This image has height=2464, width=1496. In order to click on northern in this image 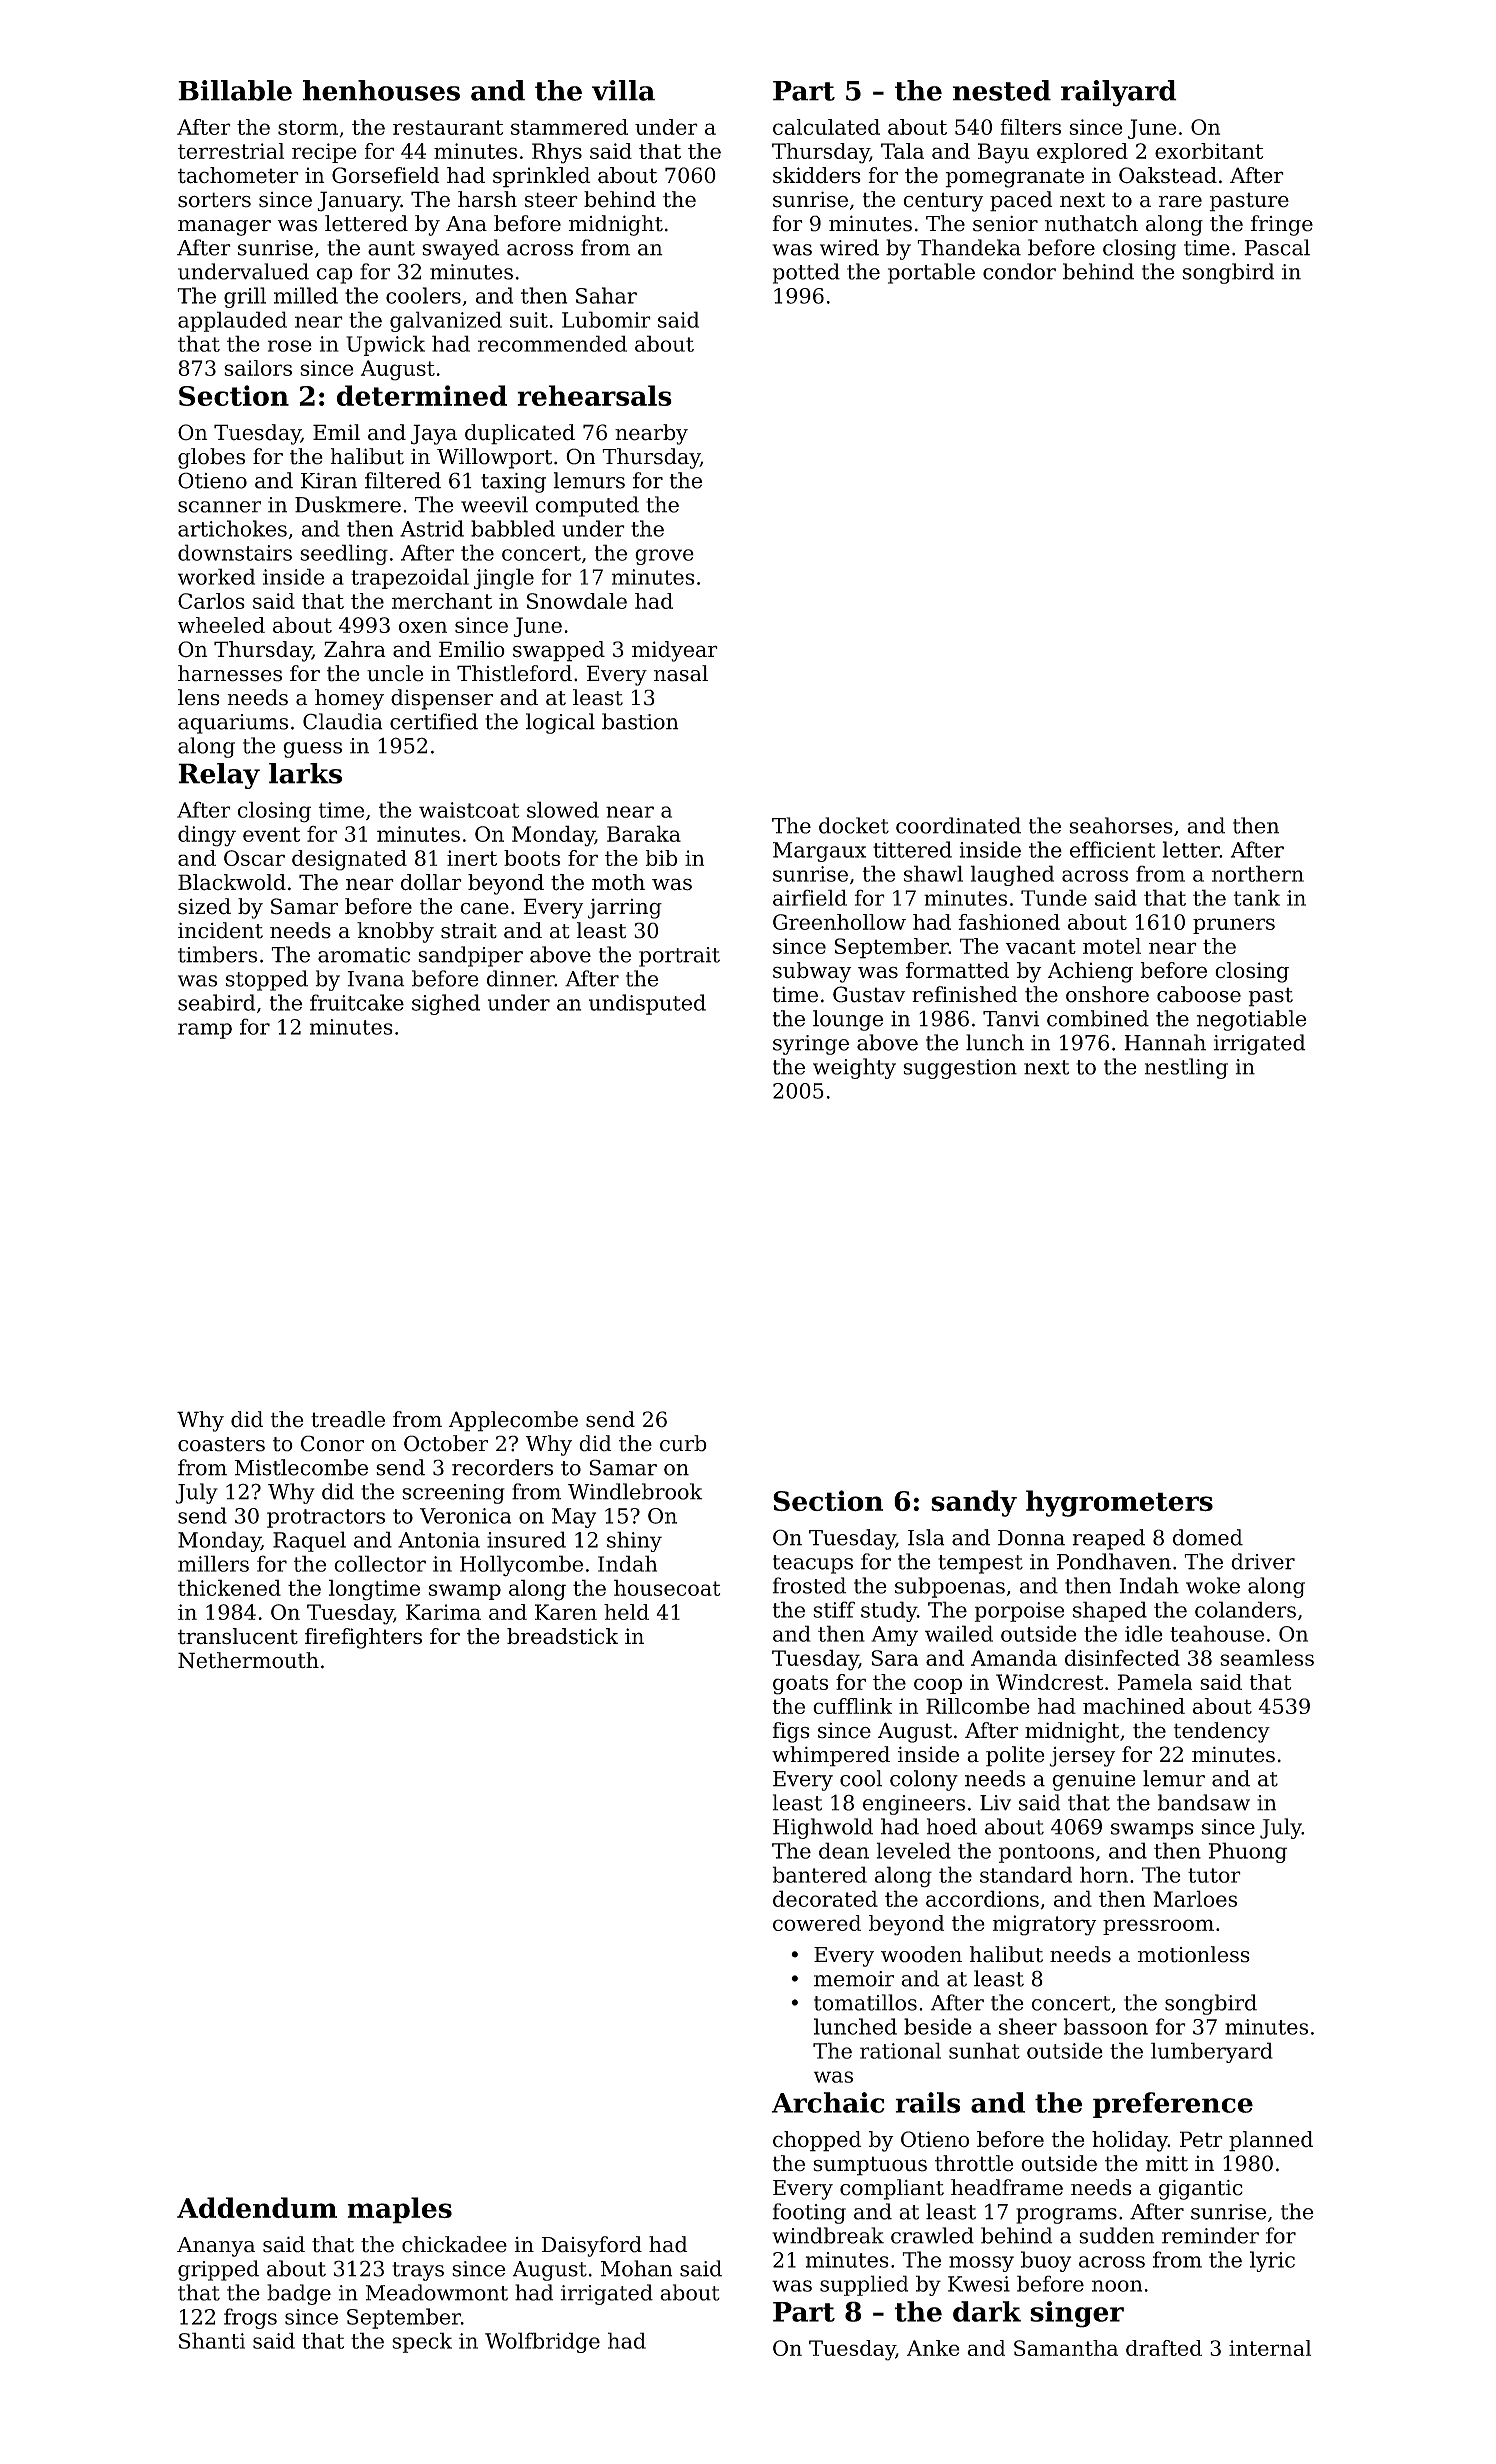, I will do `click(1258, 873)`.
